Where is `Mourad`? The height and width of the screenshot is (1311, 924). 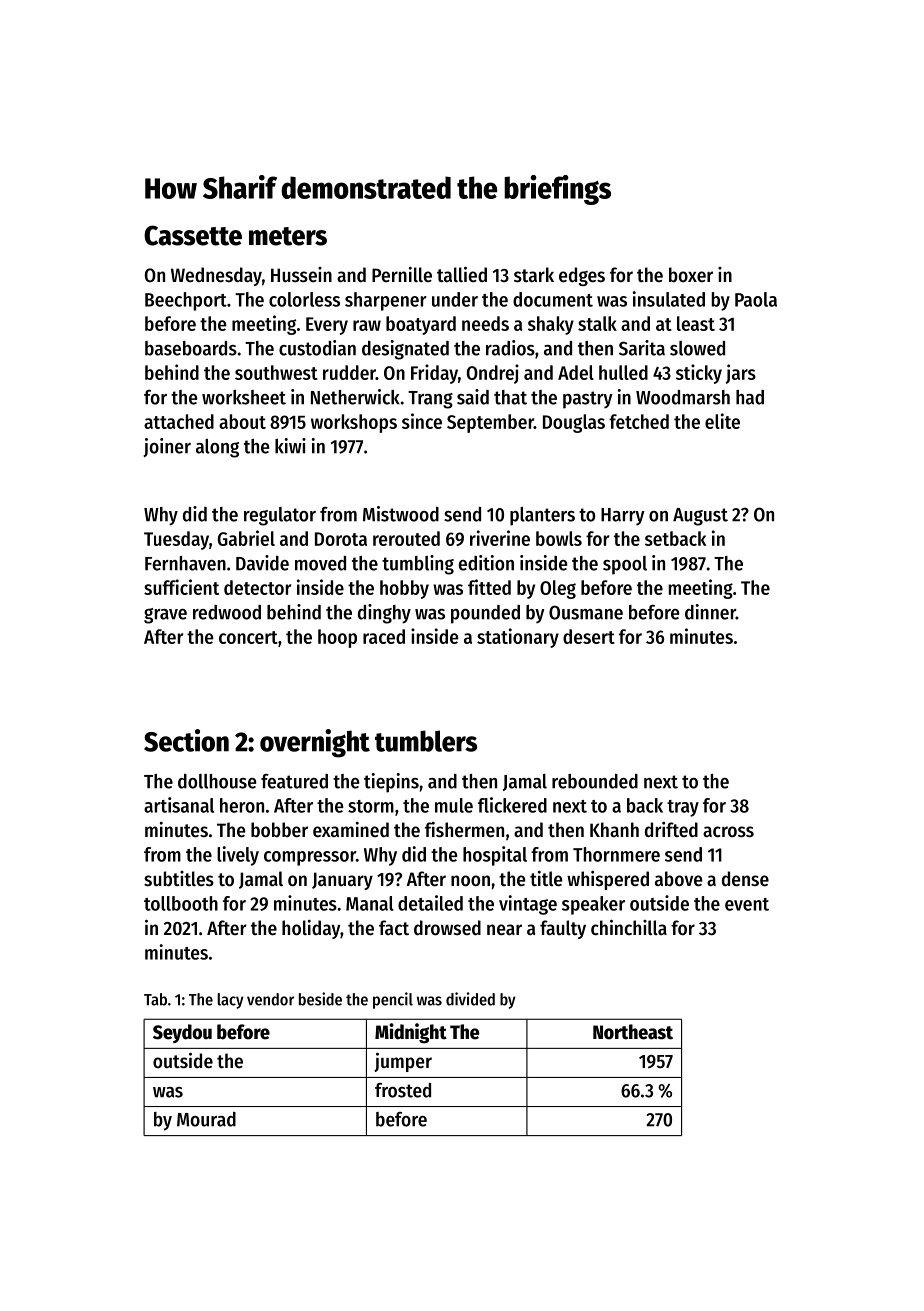 Mourad is located at coordinates (206, 1119).
